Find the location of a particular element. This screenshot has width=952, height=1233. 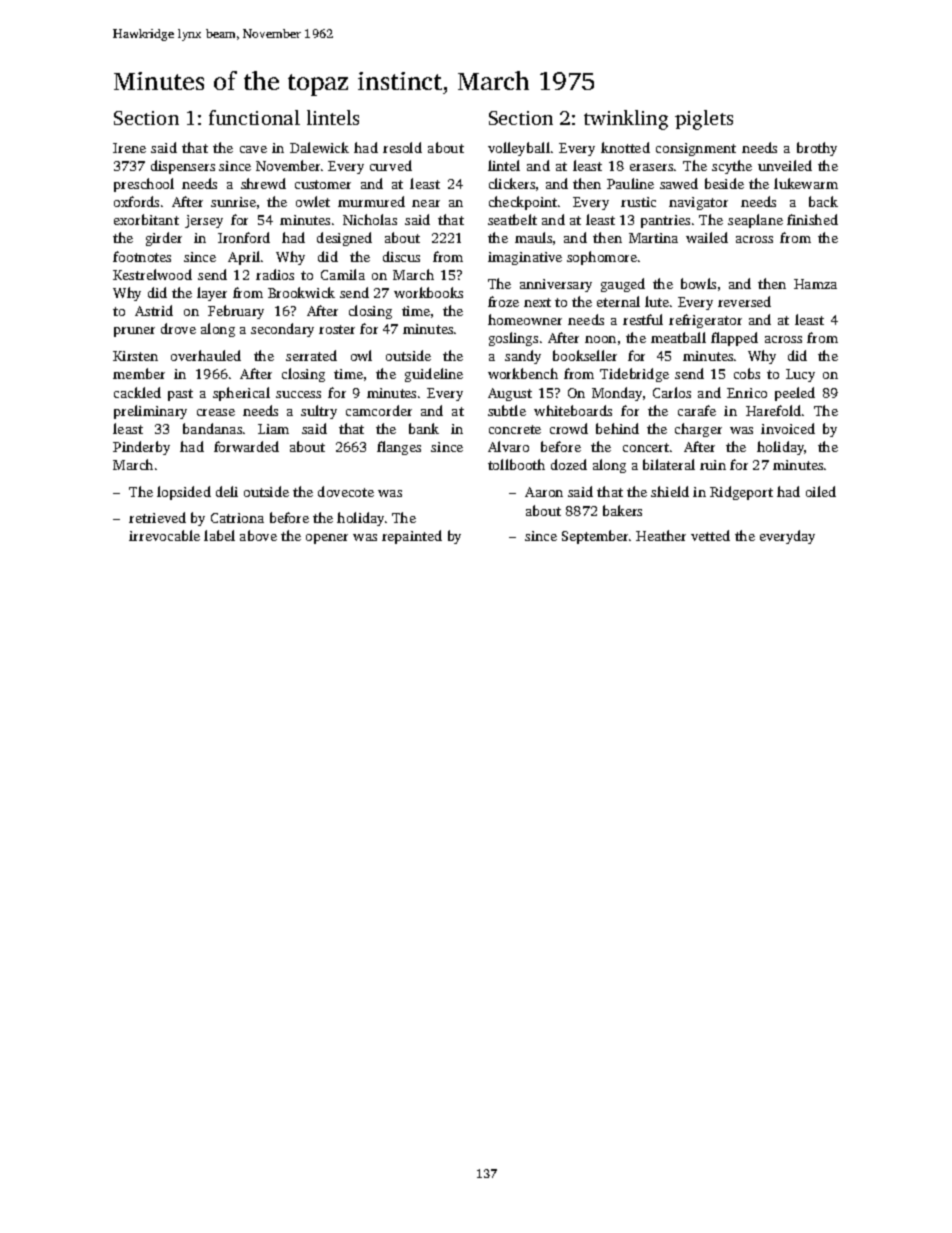

twinkling is located at coordinates (626, 120).
